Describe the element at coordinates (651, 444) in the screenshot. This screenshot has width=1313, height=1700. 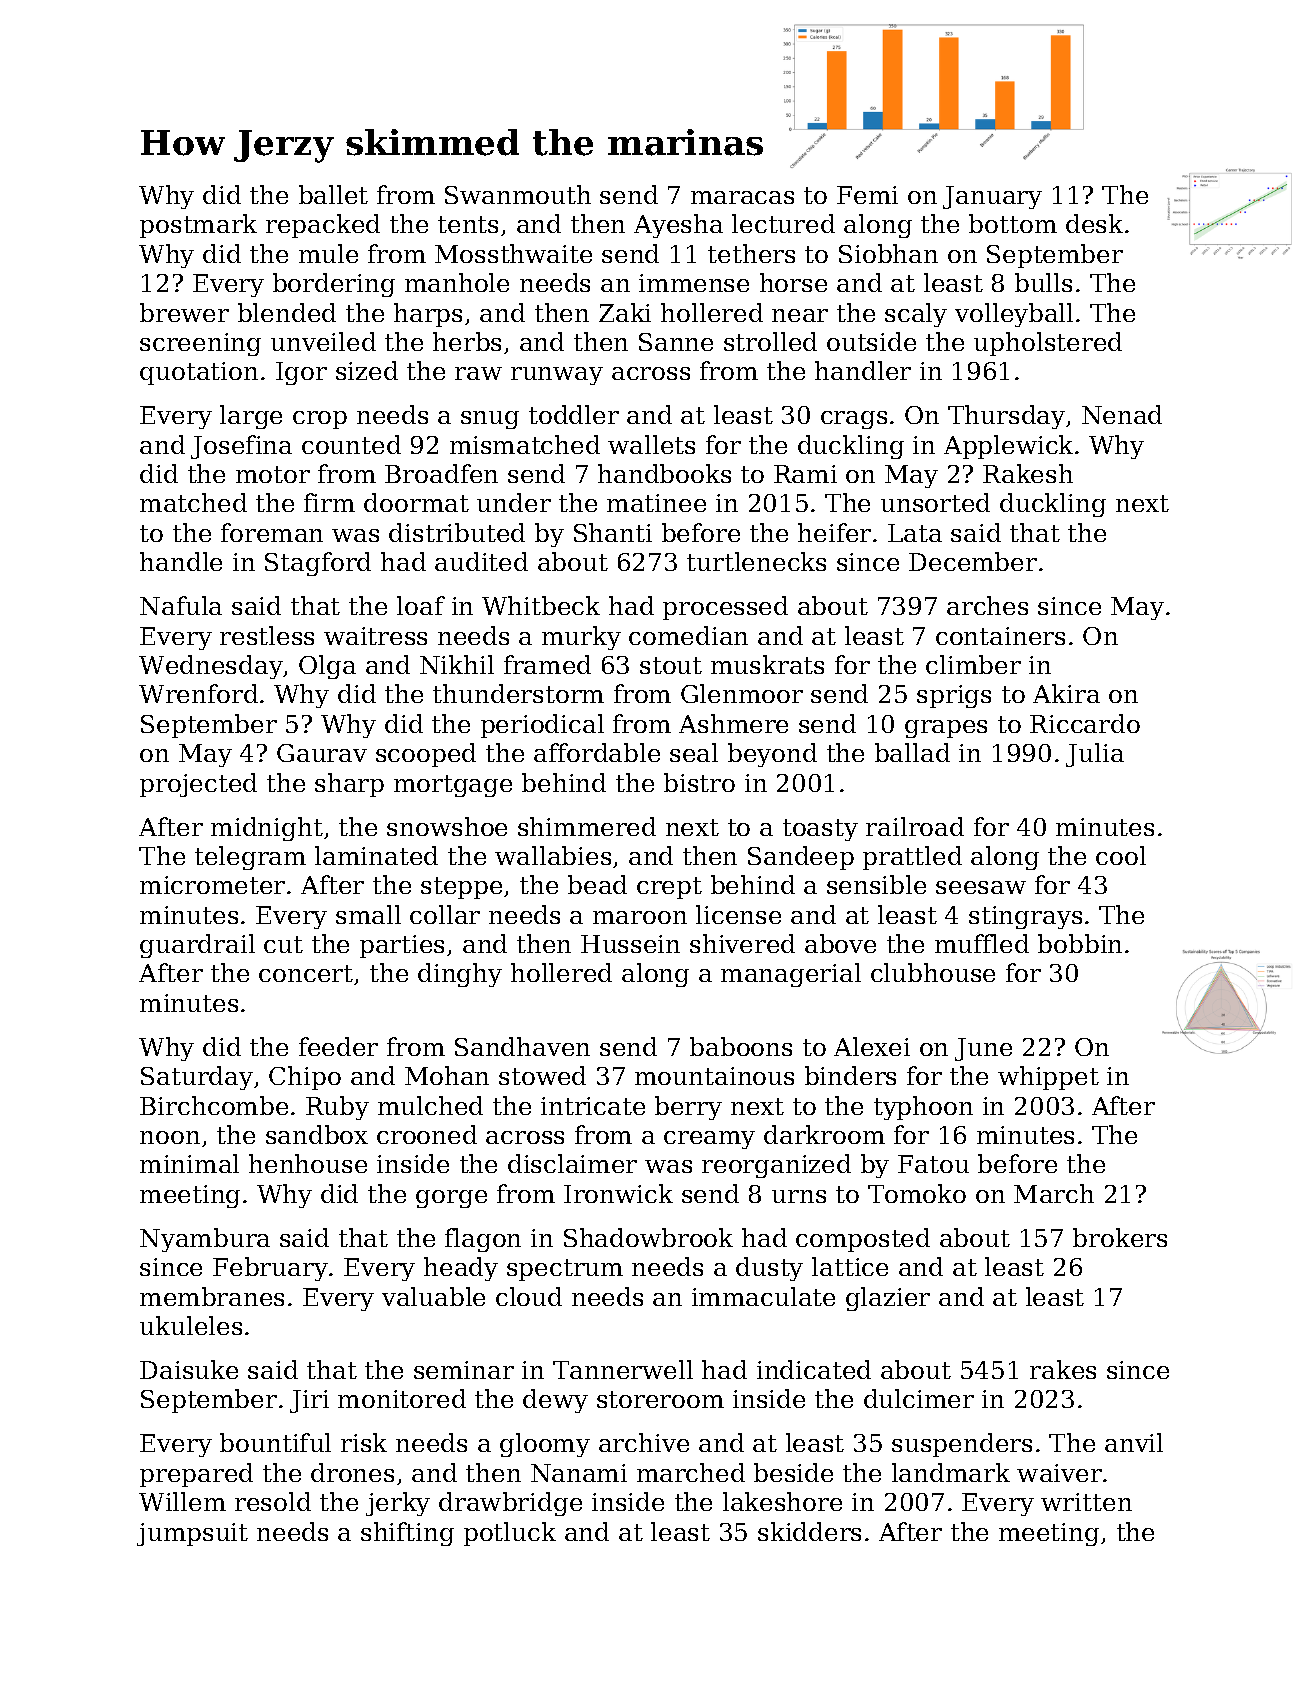
I see `wallets` at that location.
